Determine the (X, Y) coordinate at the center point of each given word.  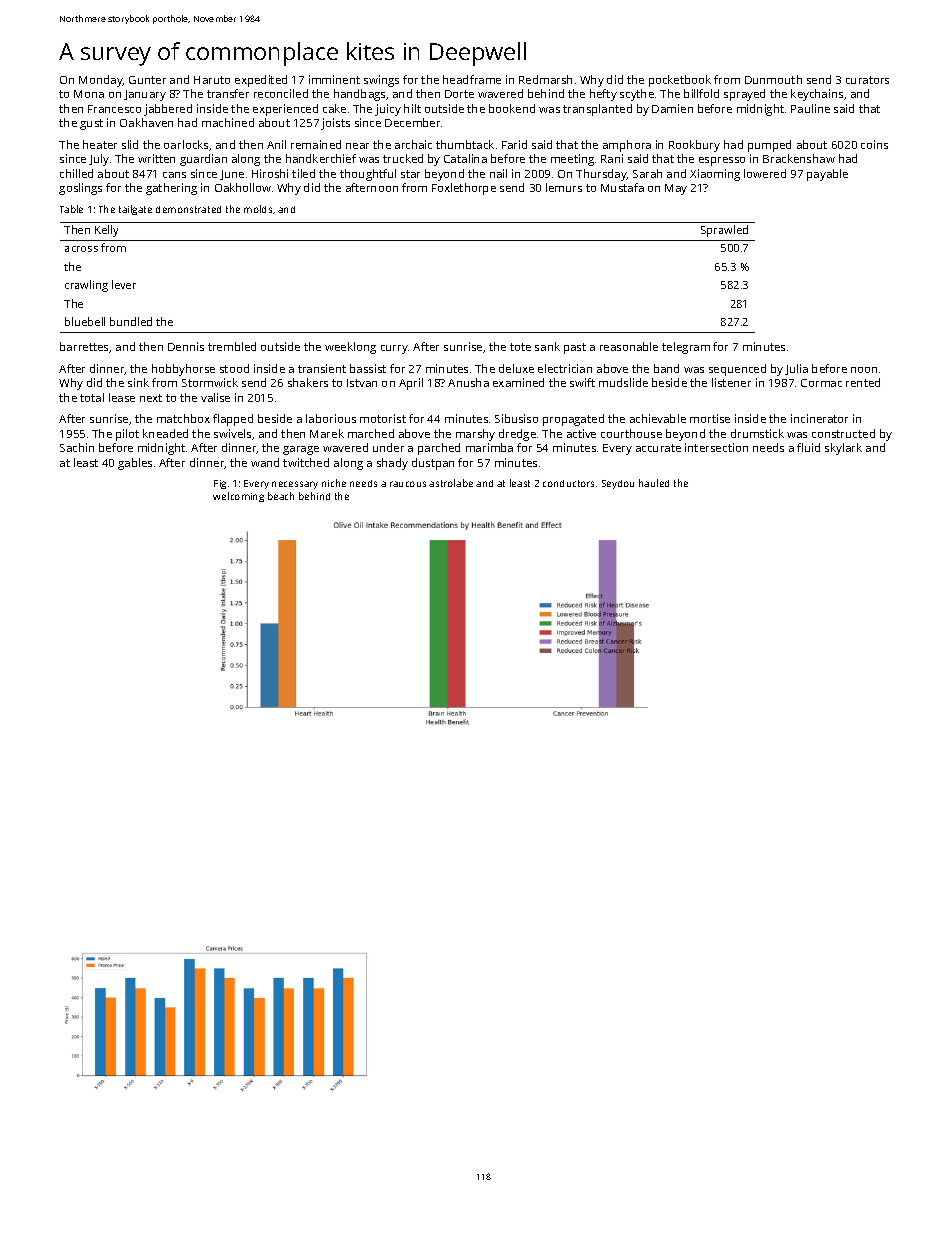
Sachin (77, 447)
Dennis (186, 346)
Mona (89, 94)
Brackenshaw (799, 158)
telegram (686, 348)
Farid (514, 144)
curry (394, 349)
